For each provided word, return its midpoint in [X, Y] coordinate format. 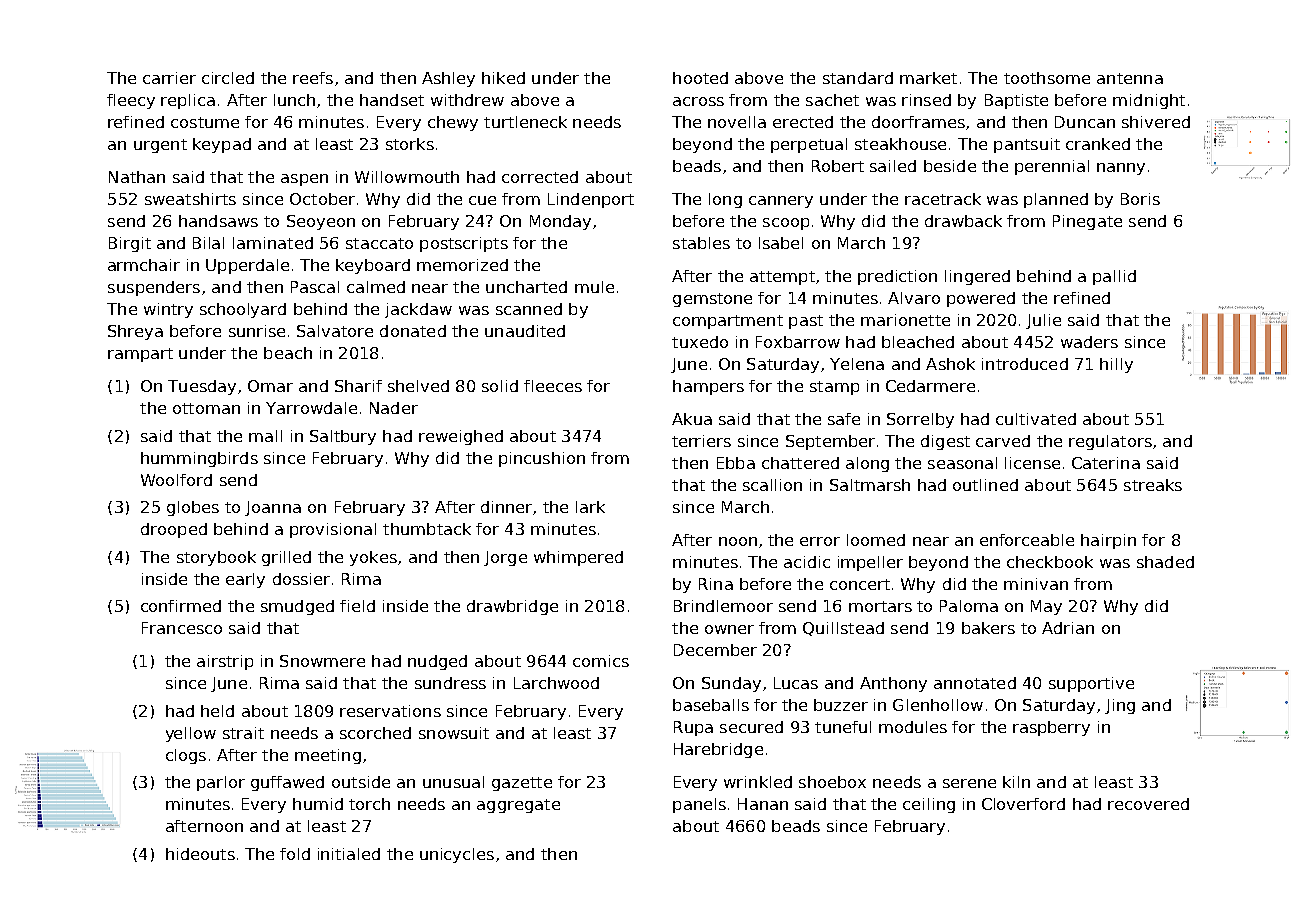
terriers [701, 441]
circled [228, 78]
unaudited [525, 331]
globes [193, 508]
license [1032, 463]
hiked [503, 78]
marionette [905, 320]
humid [318, 804]
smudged [297, 607]
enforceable [1027, 540]
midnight [1149, 101]
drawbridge [512, 607]
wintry [168, 310]
